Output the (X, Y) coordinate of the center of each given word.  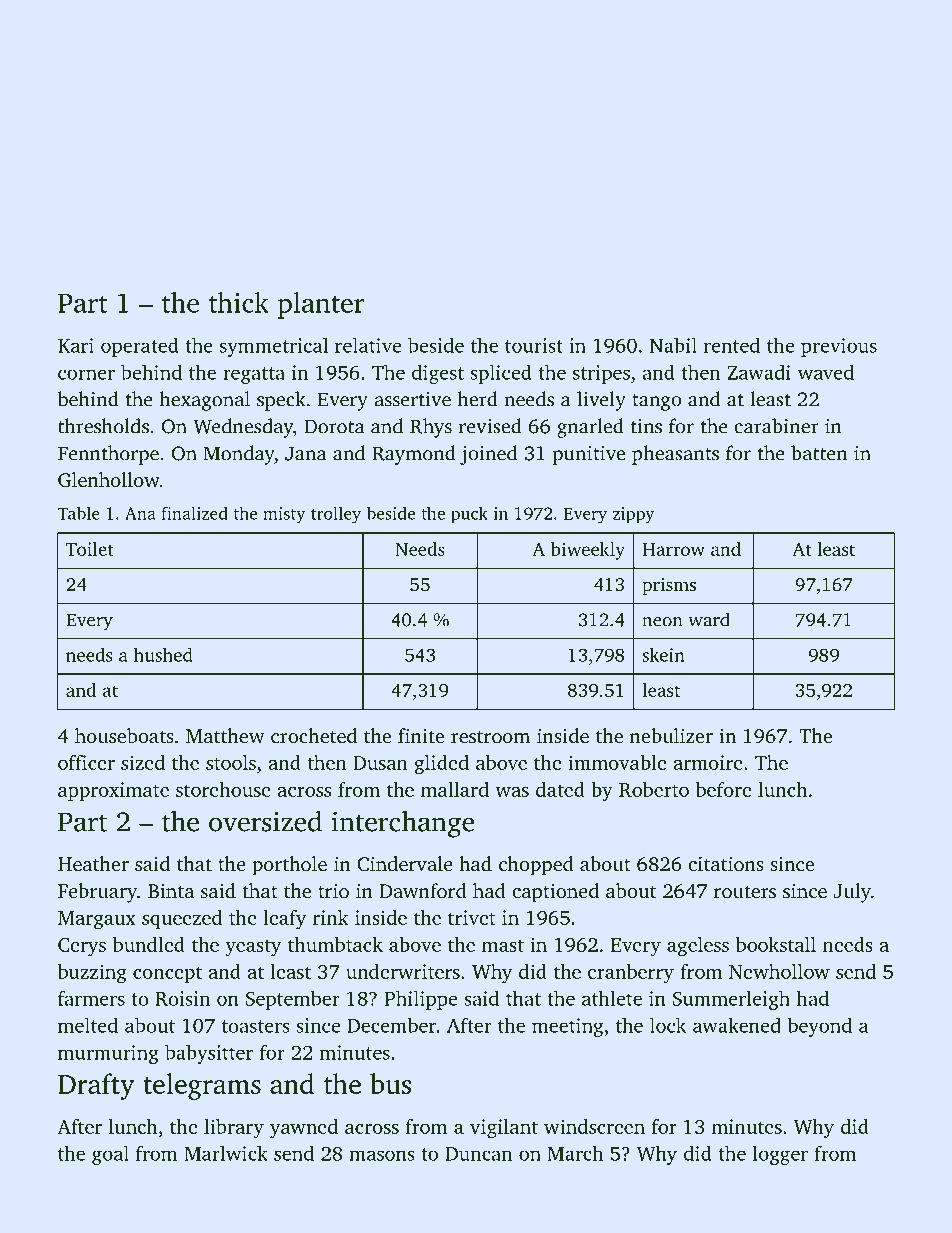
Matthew (225, 735)
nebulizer (671, 735)
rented (732, 345)
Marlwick (226, 1153)
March (575, 1153)
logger (780, 1155)
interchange (403, 824)
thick (239, 302)
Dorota (334, 426)
